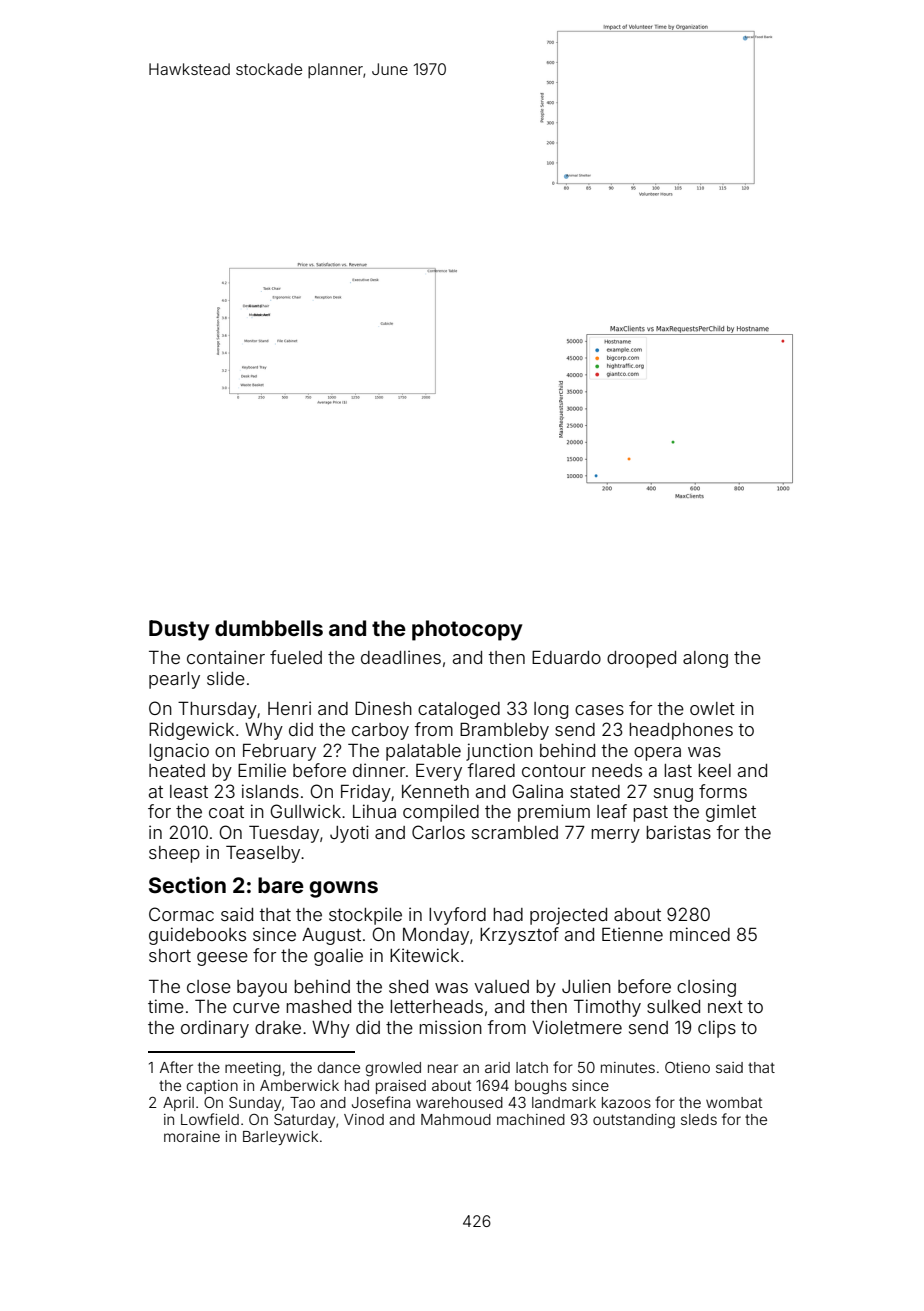 The image size is (924, 1311). What do you see at coordinates (192, 1136) in the screenshot?
I see `moraine` at bounding box center [192, 1136].
